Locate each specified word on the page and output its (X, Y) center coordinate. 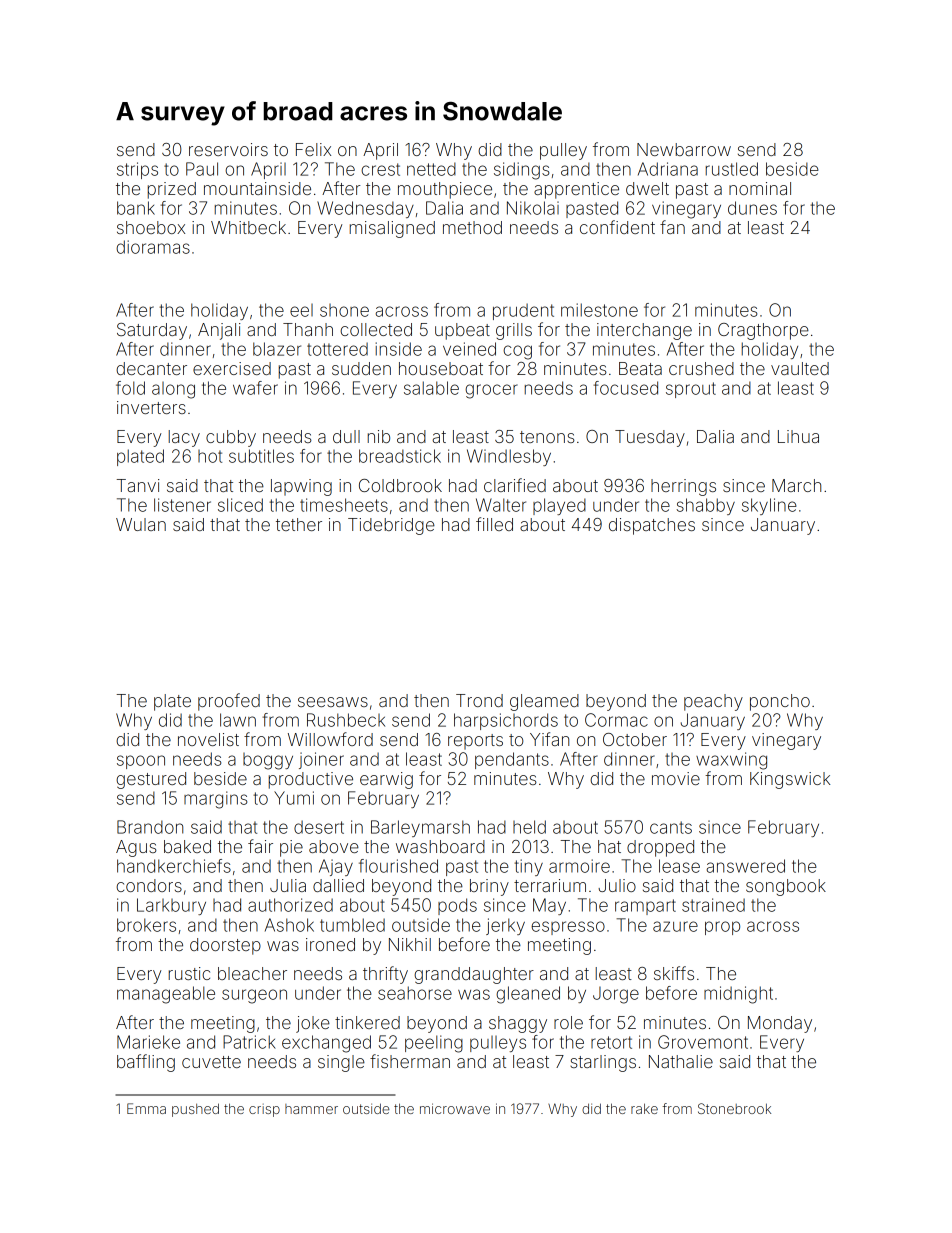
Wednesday (365, 209)
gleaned (528, 995)
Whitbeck (248, 227)
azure (675, 926)
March (796, 485)
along (173, 390)
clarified (515, 485)
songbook (786, 887)
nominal (760, 188)
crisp (264, 1110)
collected (376, 329)
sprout (691, 390)
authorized (290, 905)
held (529, 827)
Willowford (330, 739)
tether (299, 524)
